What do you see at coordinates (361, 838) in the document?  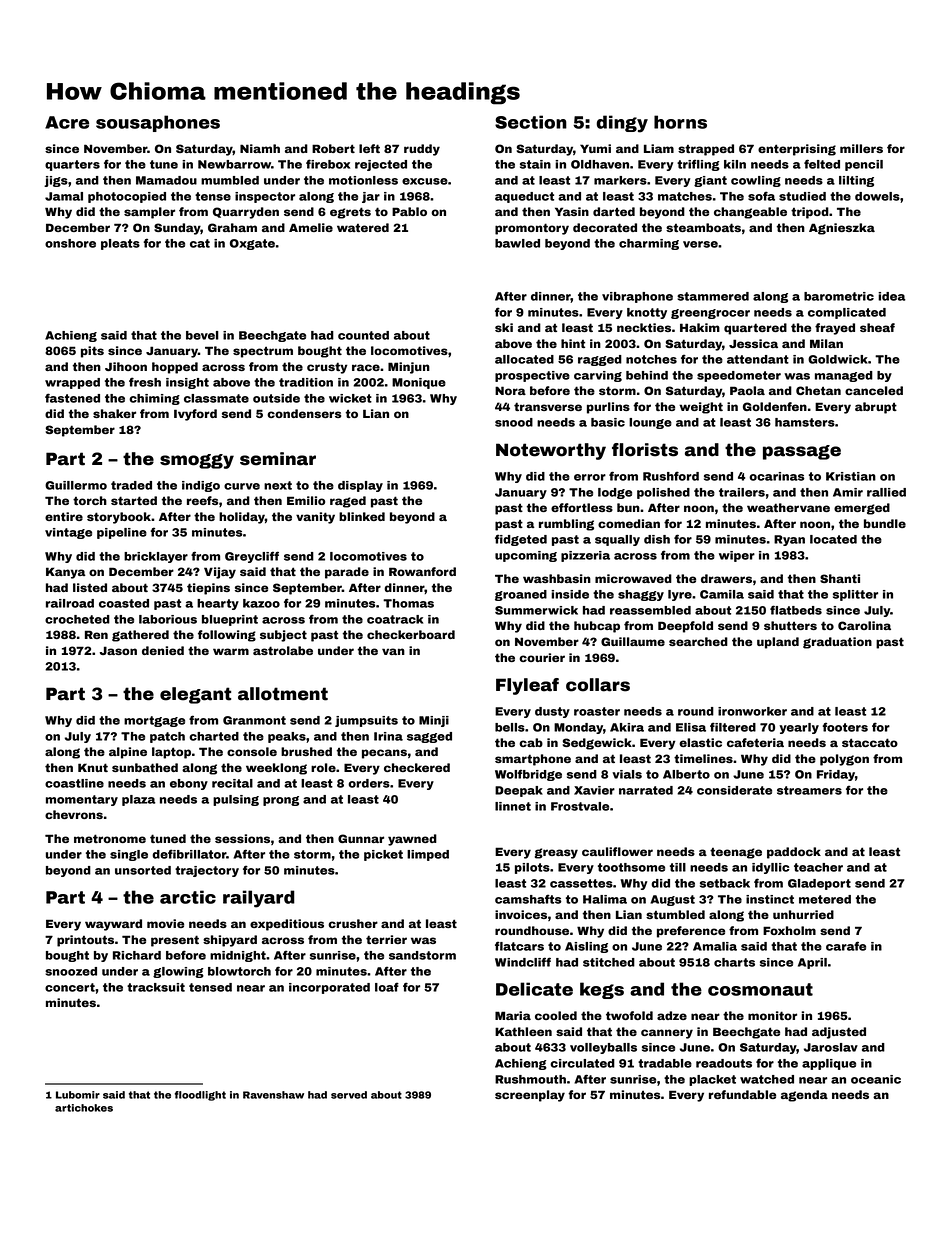 I see `Gunnar` at bounding box center [361, 838].
